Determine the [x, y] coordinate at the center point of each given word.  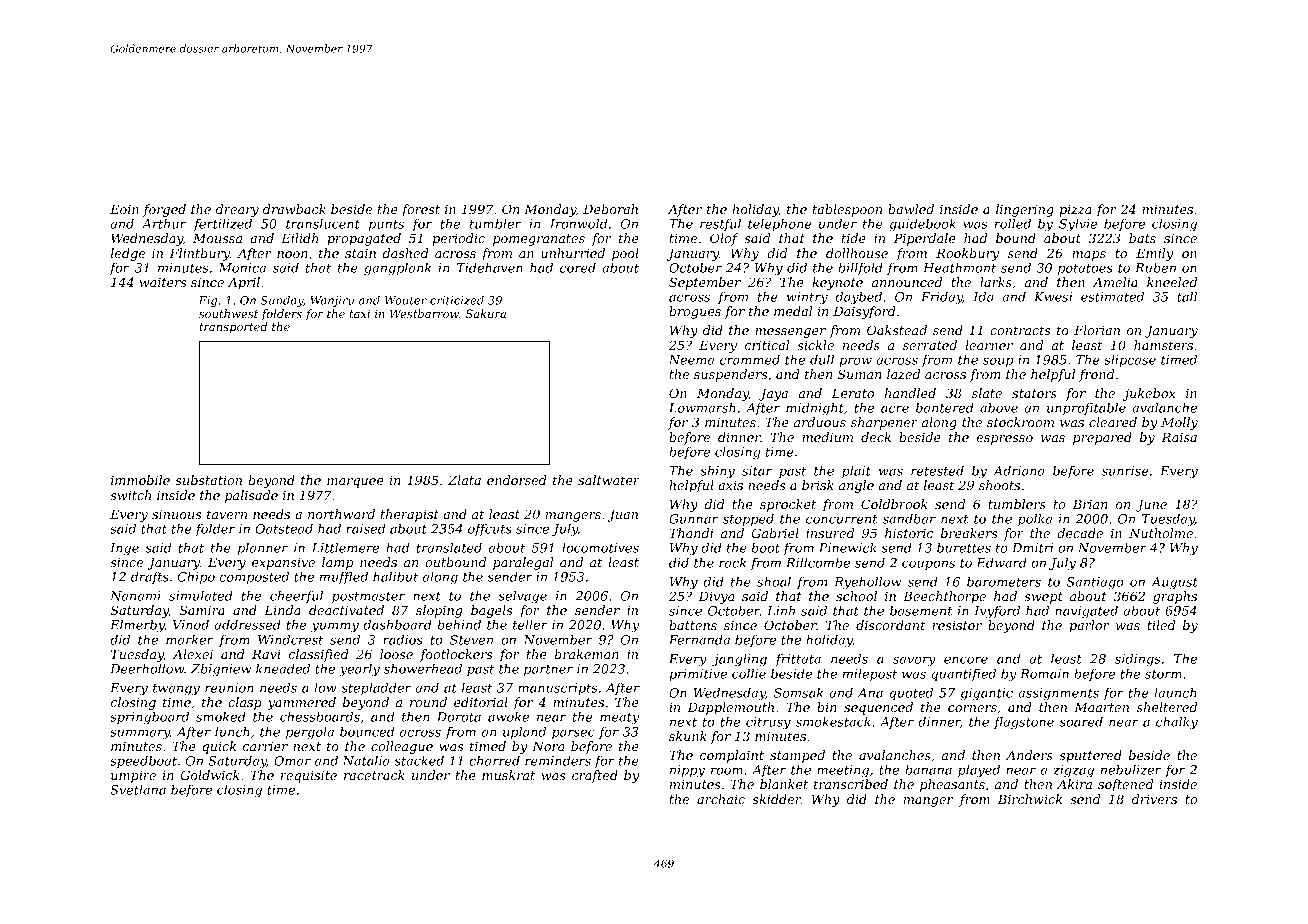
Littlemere [345, 548]
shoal [774, 582]
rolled [1013, 224]
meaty [619, 719]
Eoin [124, 209]
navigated [1086, 612]
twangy [176, 690]
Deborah [610, 209]
